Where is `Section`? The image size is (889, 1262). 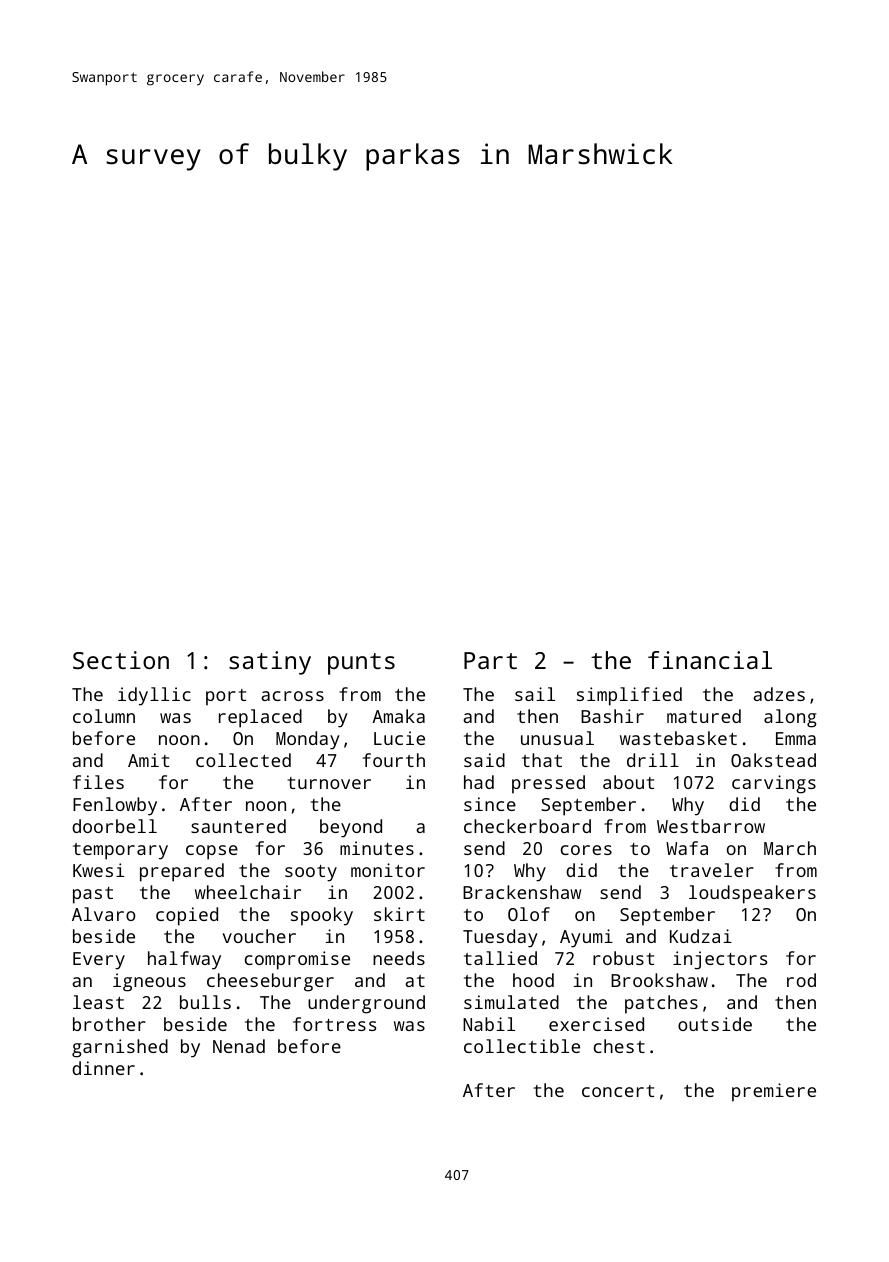 Section is located at coordinates (121, 660).
